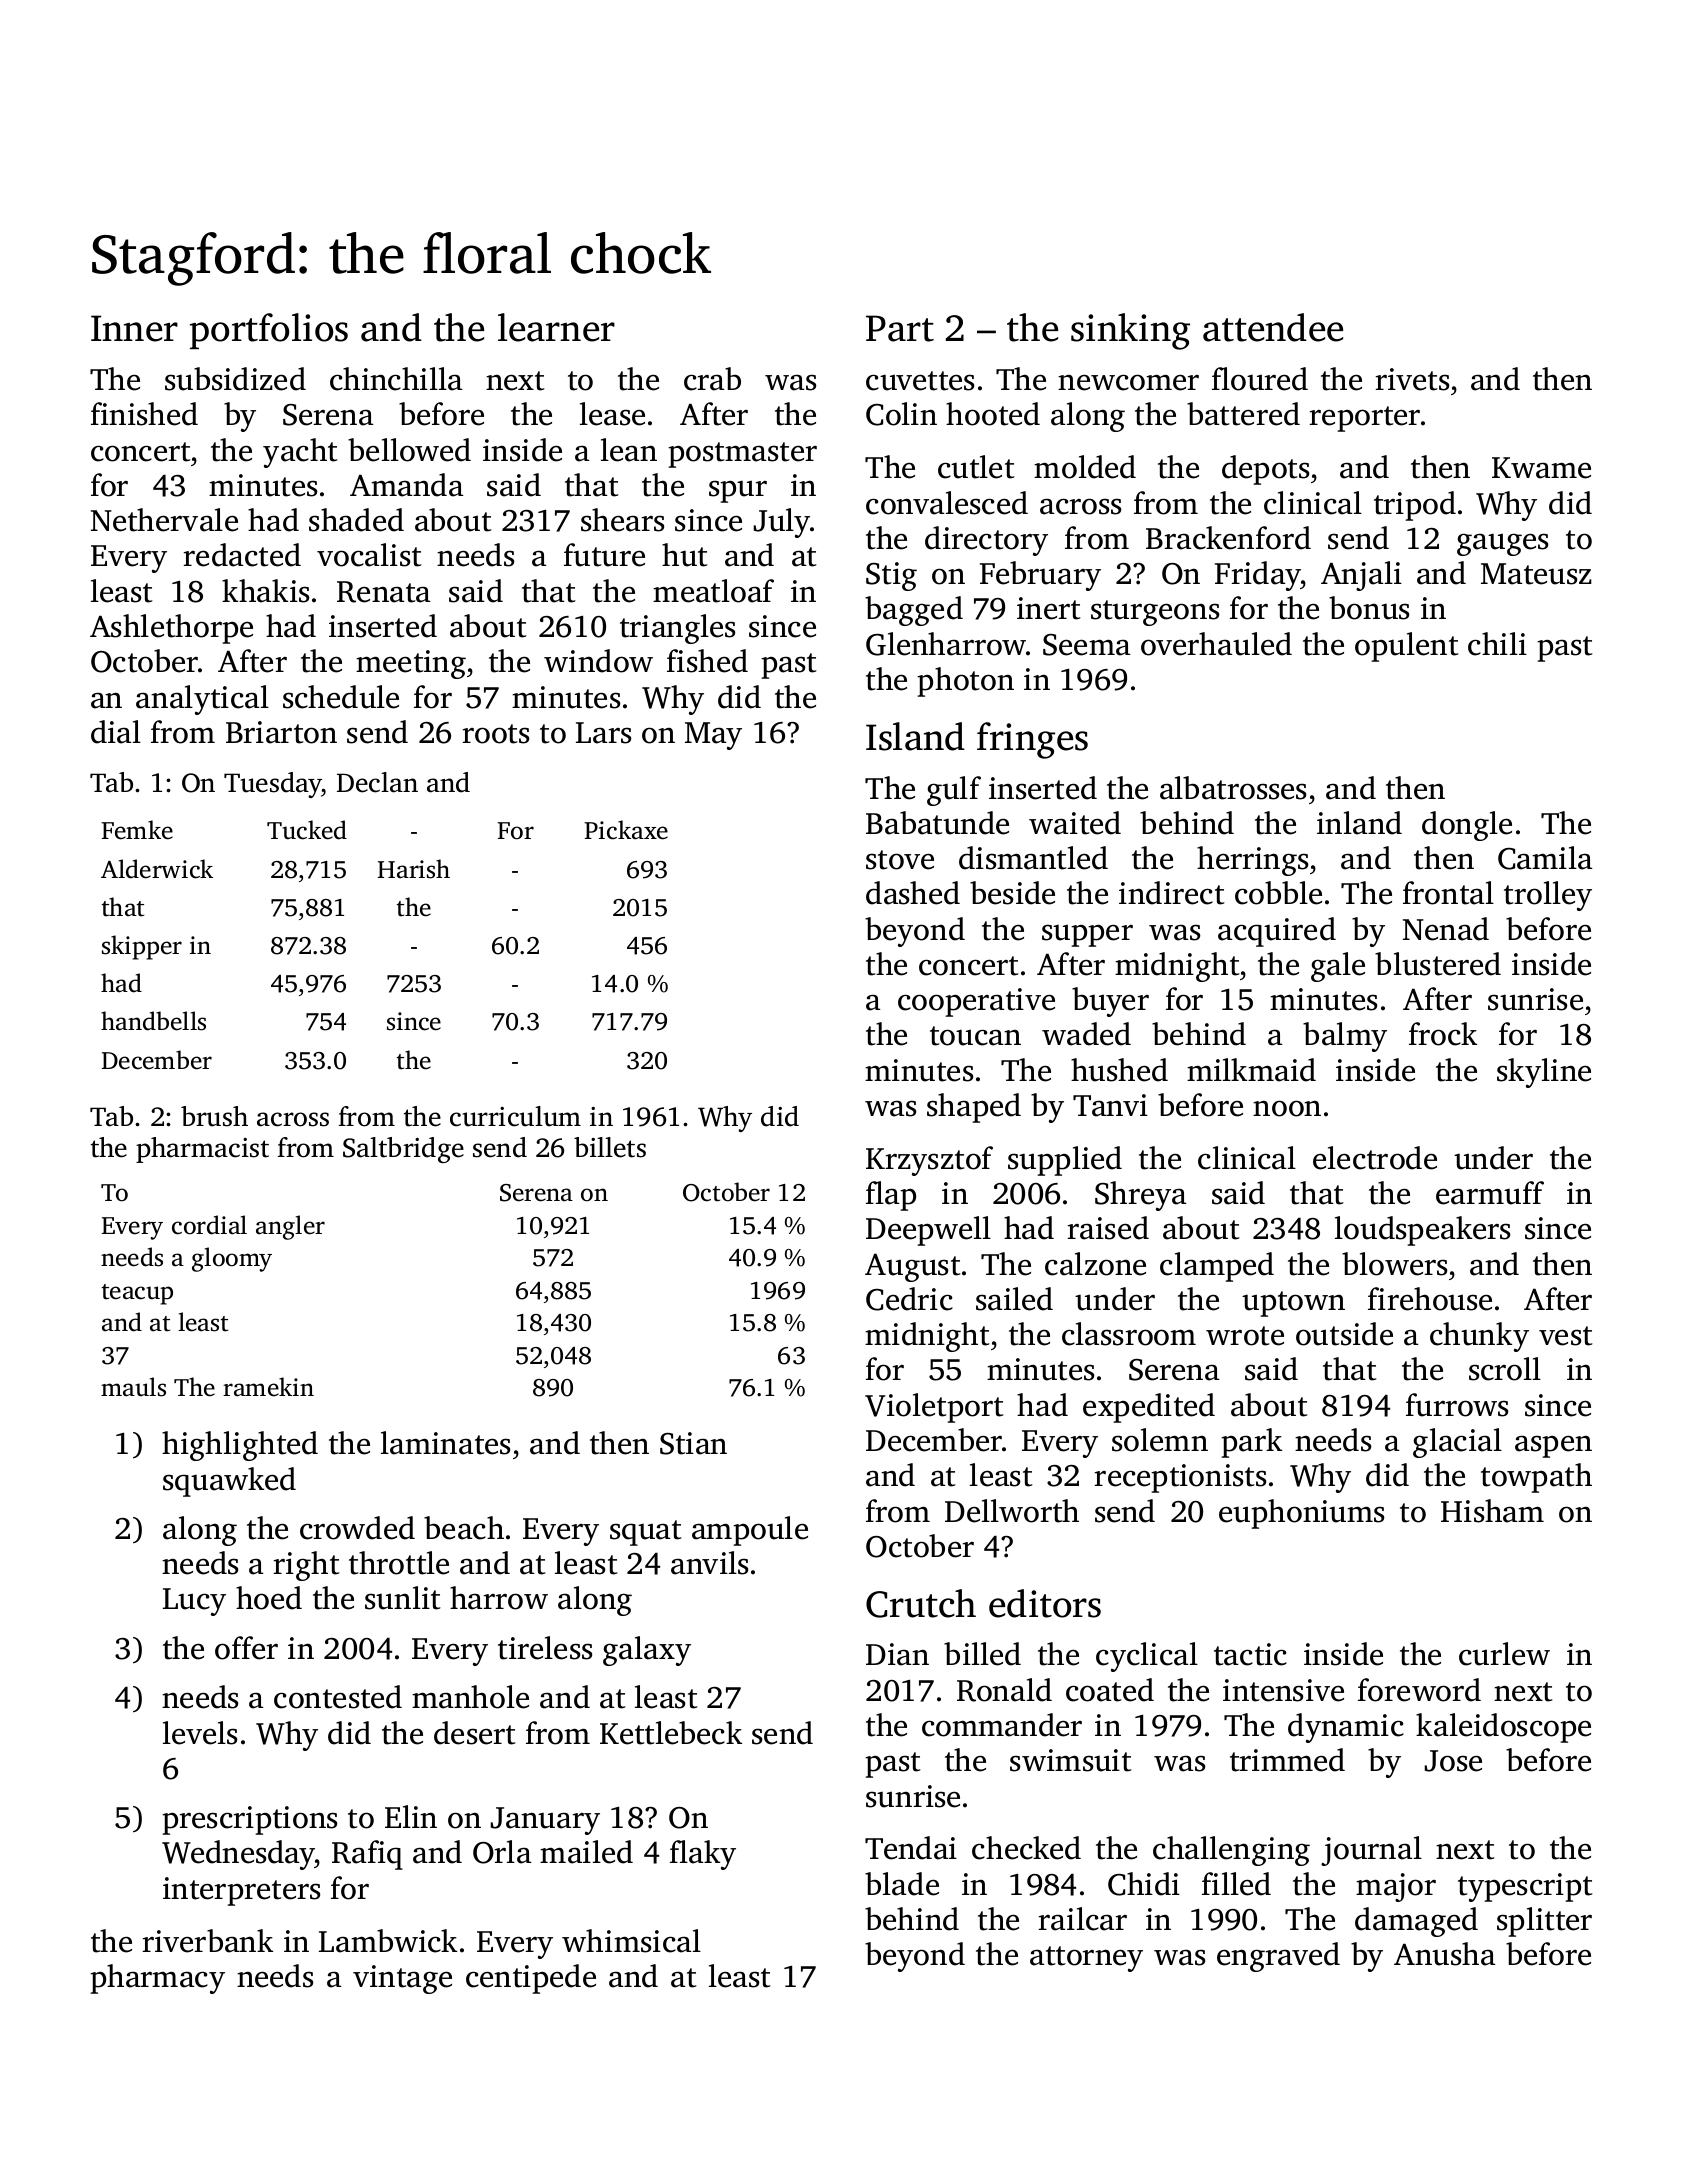 This document has height=2178, width=1683. I want to click on crab, so click(712, 379).
